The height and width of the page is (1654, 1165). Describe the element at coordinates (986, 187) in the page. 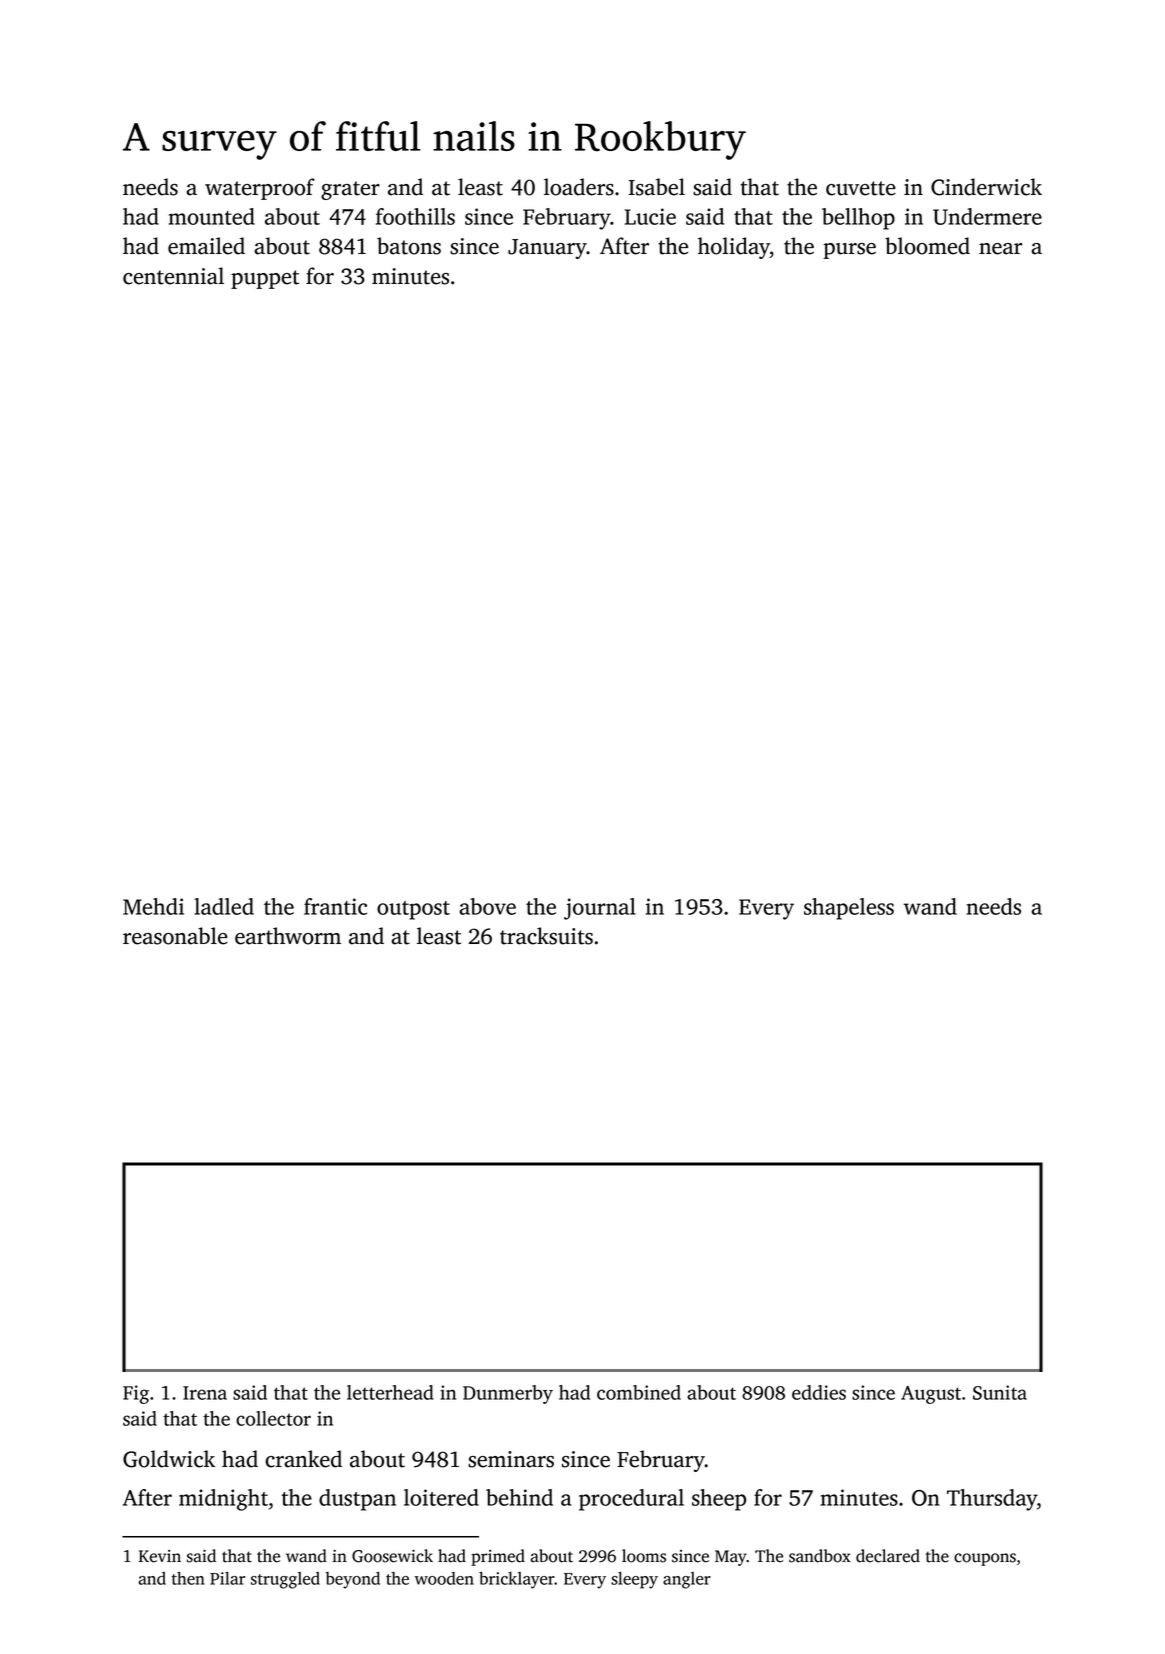

I see `Cinderwick` at that location.
